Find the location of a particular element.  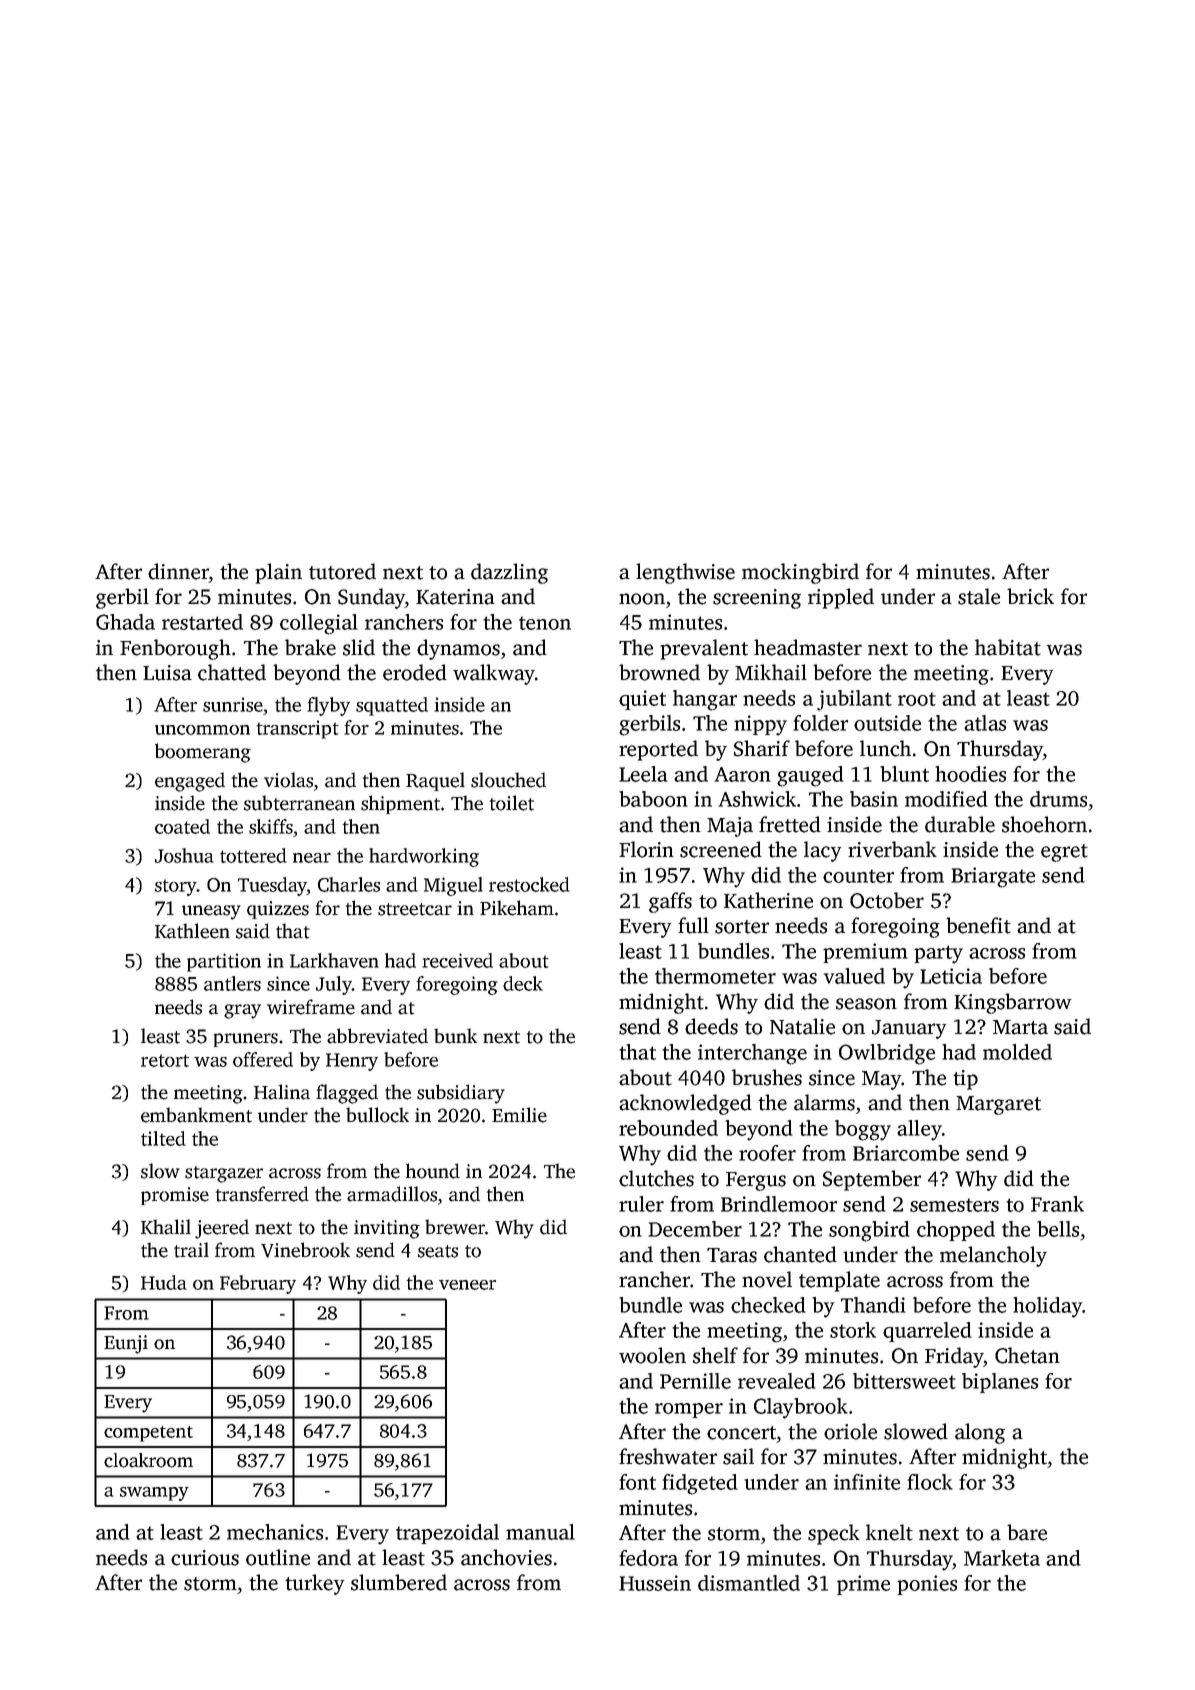

uncommon is located at coordinates (202, 730).
